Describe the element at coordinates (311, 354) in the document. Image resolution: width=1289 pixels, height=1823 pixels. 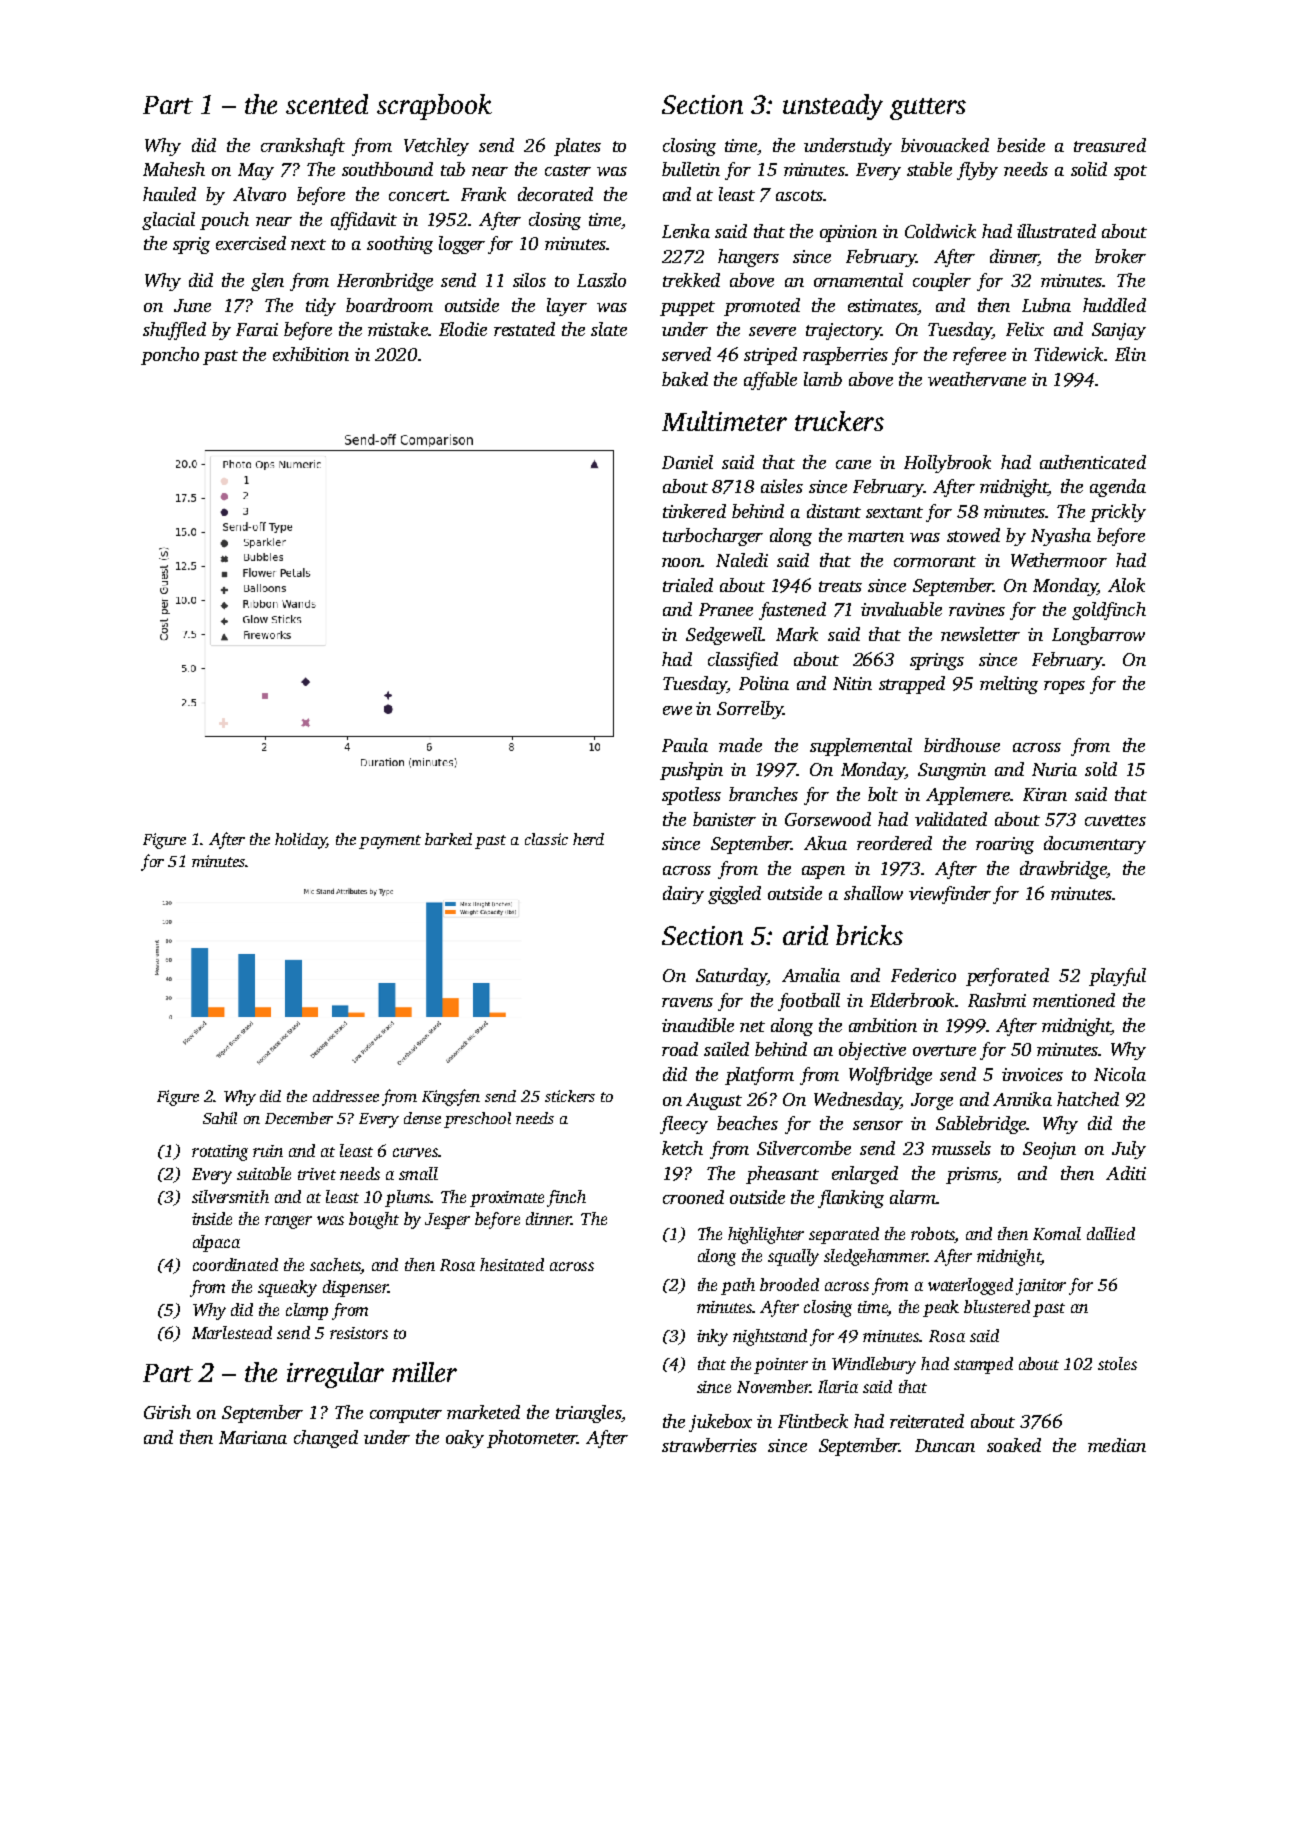
I see `exhibition` at that location.
